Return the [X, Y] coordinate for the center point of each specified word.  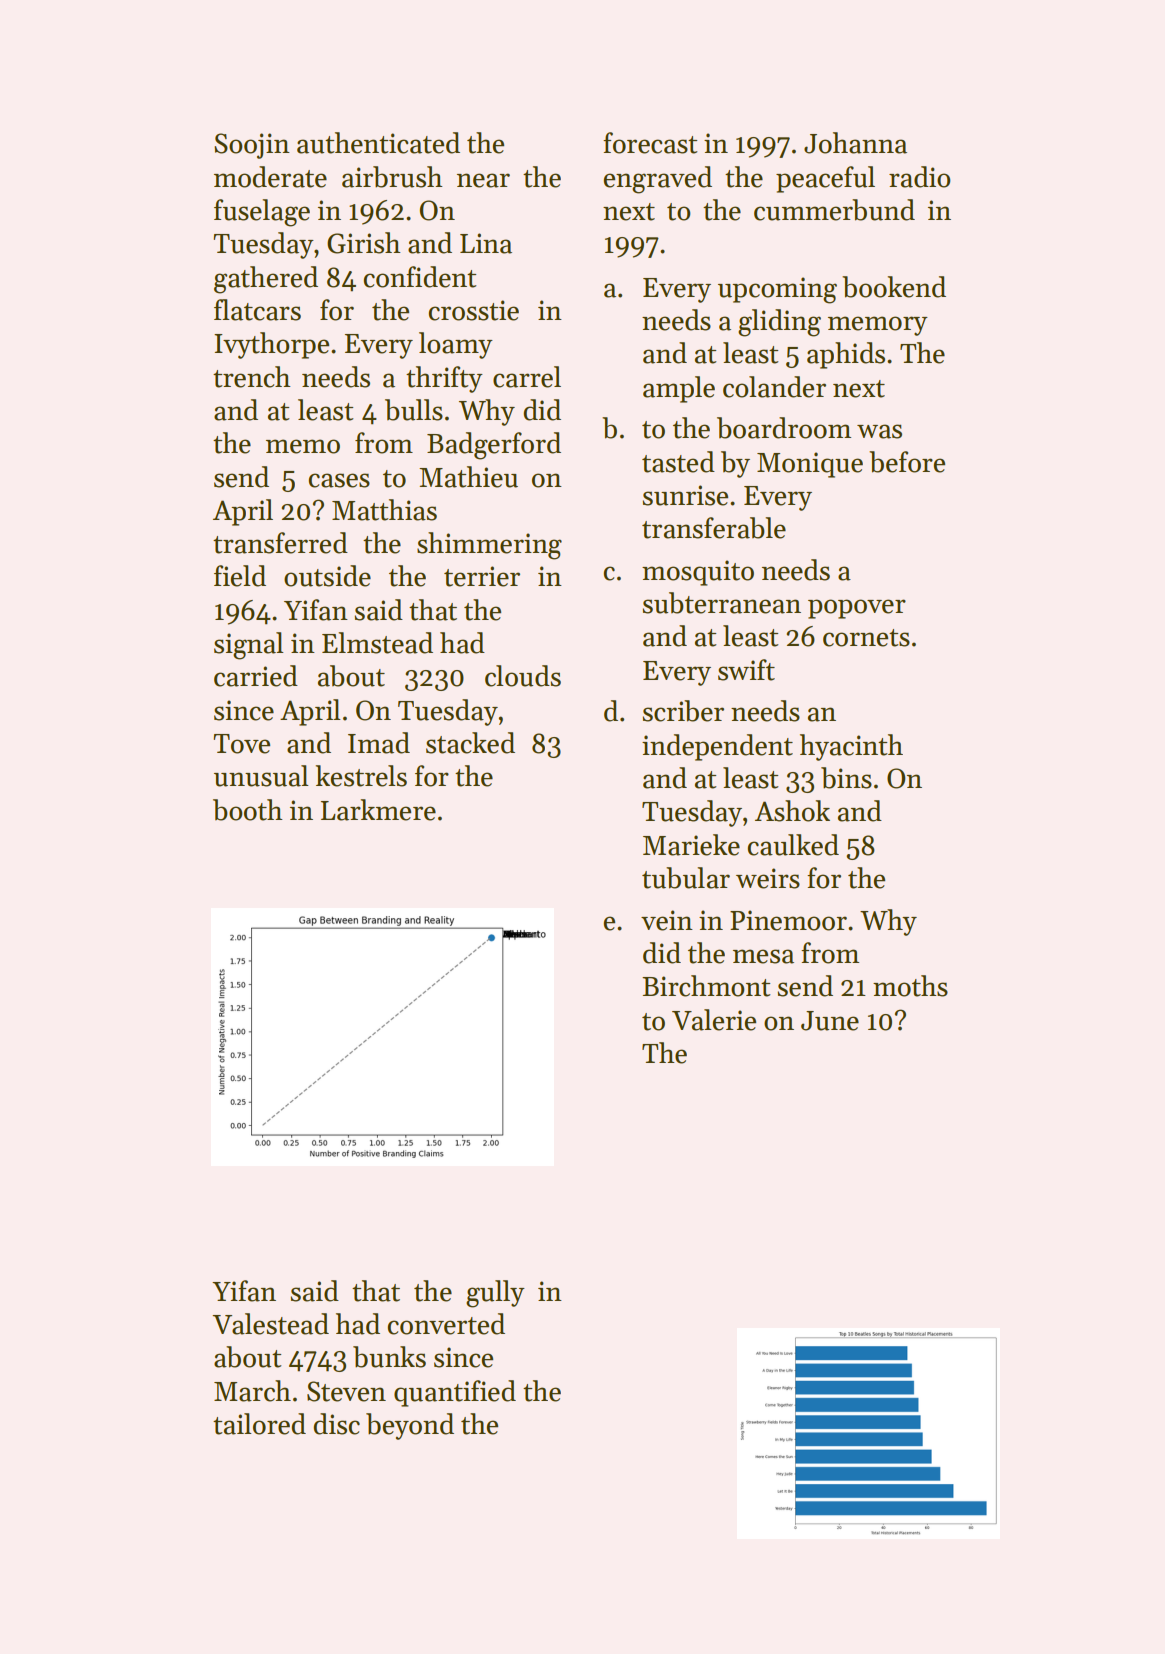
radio [920, 177]
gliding [779, 323]
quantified [455, 1393]
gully [495, 1294]
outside [327, 576]
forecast [650, 143]
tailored [259, 1424]
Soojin [252, 146]
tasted [678, 462]
